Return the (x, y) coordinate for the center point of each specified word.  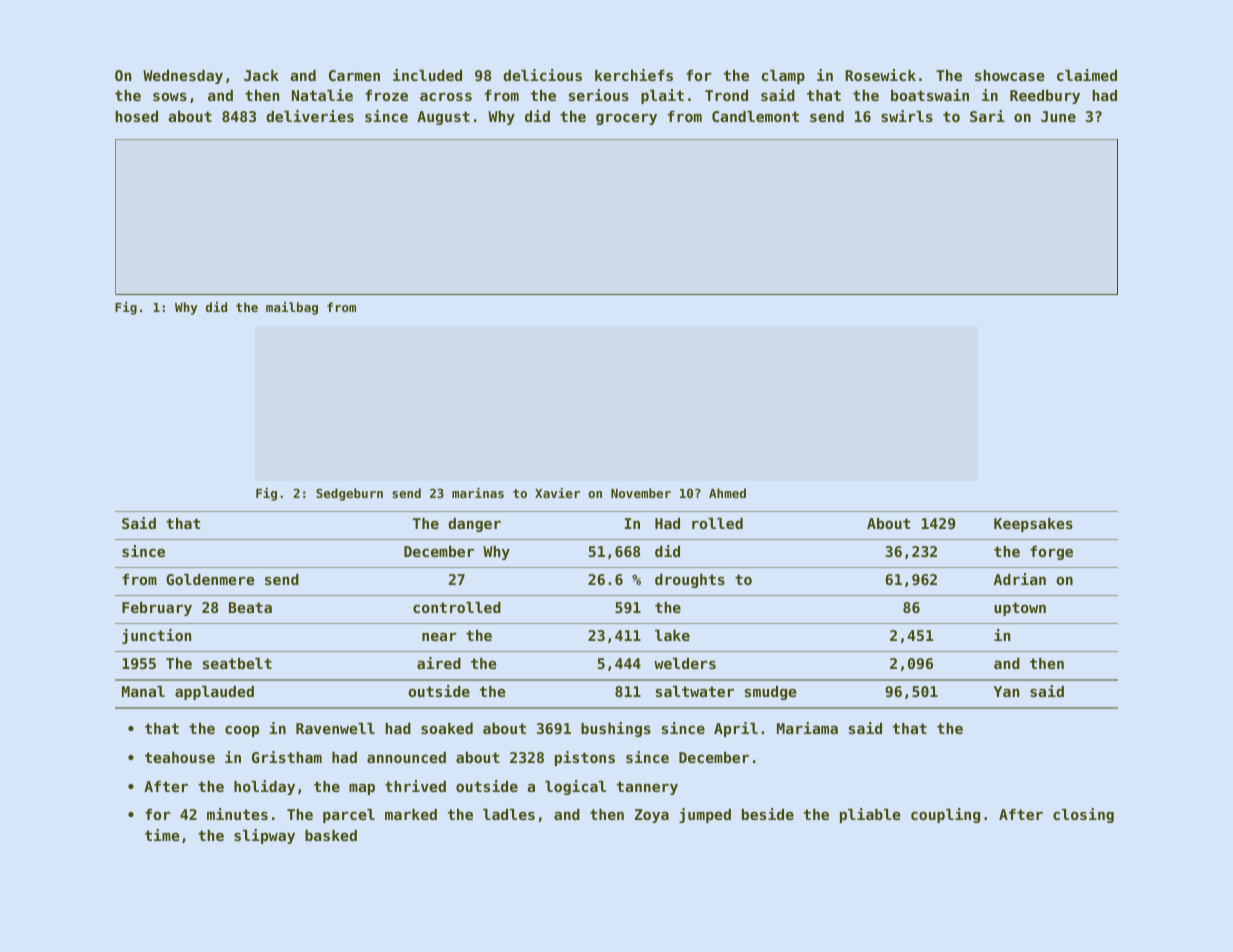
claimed (1087, 75)
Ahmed (727, 493)
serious (599, 95)
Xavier (557, 493)
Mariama (807, 728)
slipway (264, 836)
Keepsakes (1033, 525)
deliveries (310, 116)
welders (685, 663)
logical (575, 787)
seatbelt (237, 663)
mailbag (292, 308)
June (1058, 116)
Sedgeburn (349, 494)
